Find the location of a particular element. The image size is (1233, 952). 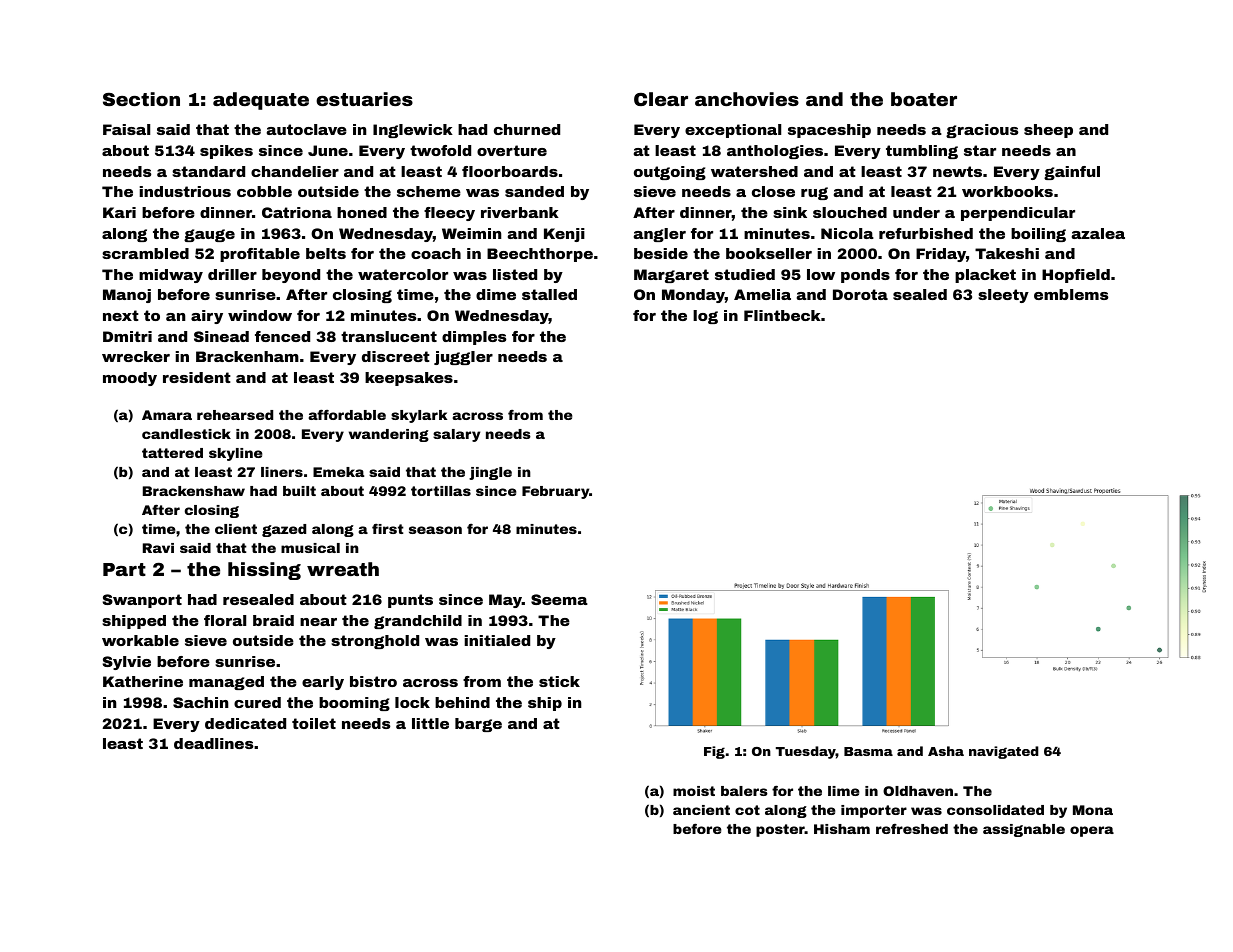

poster is located at coordinates (780, 830).
